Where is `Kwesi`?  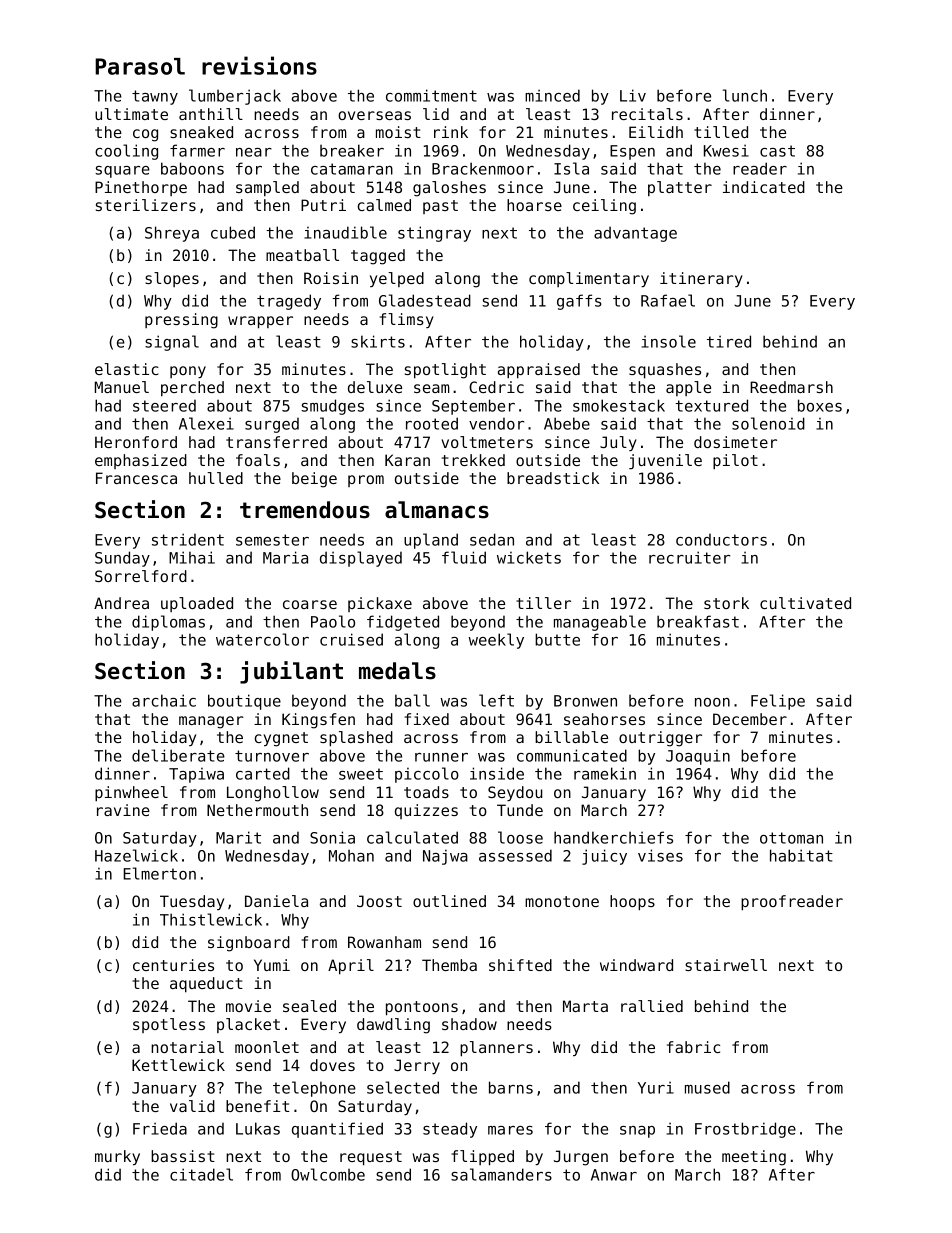
Kwesi is located at coordinates (726, 150).
